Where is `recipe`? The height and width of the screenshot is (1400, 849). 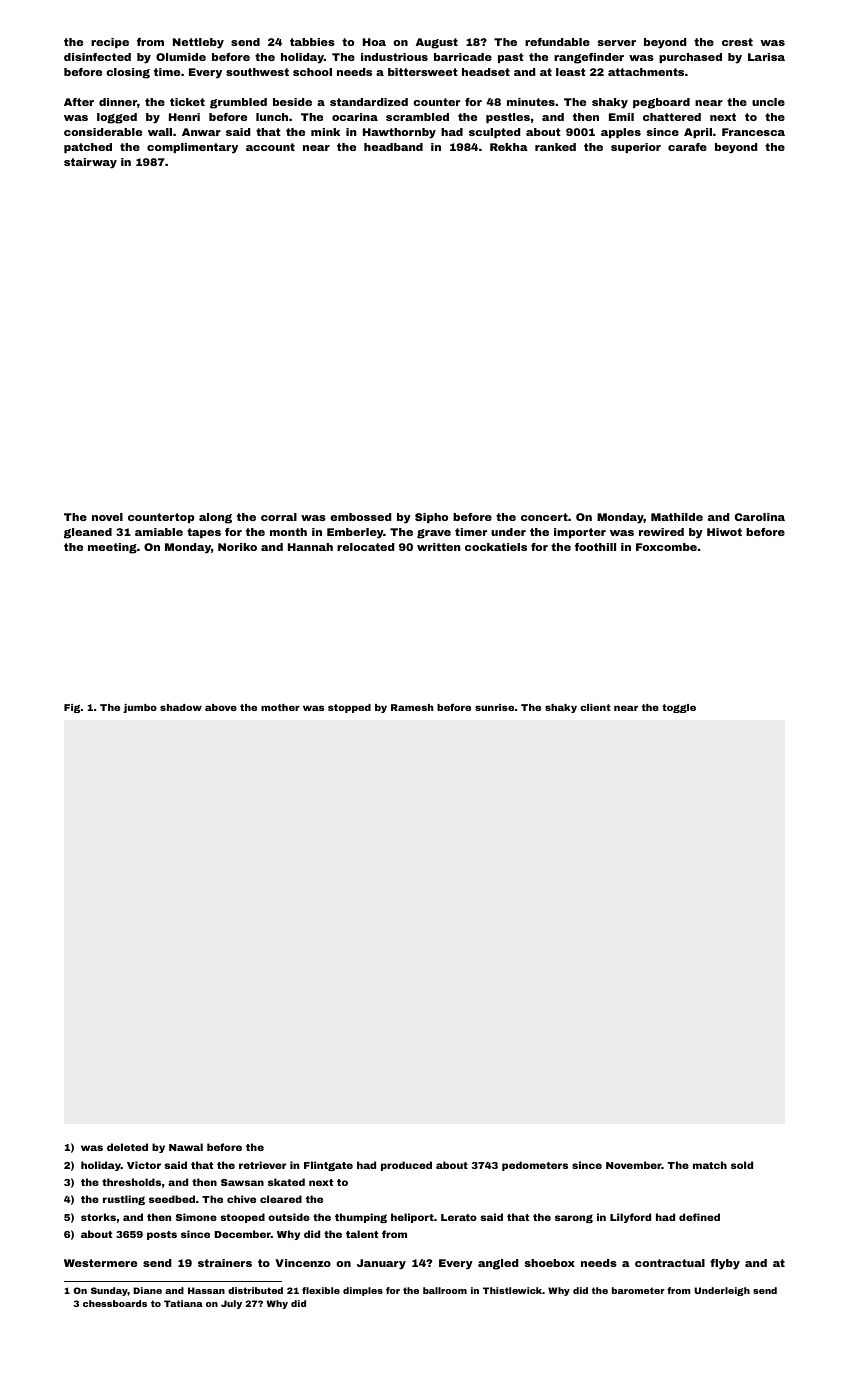 recipe is located at coordinates (110, 43).
